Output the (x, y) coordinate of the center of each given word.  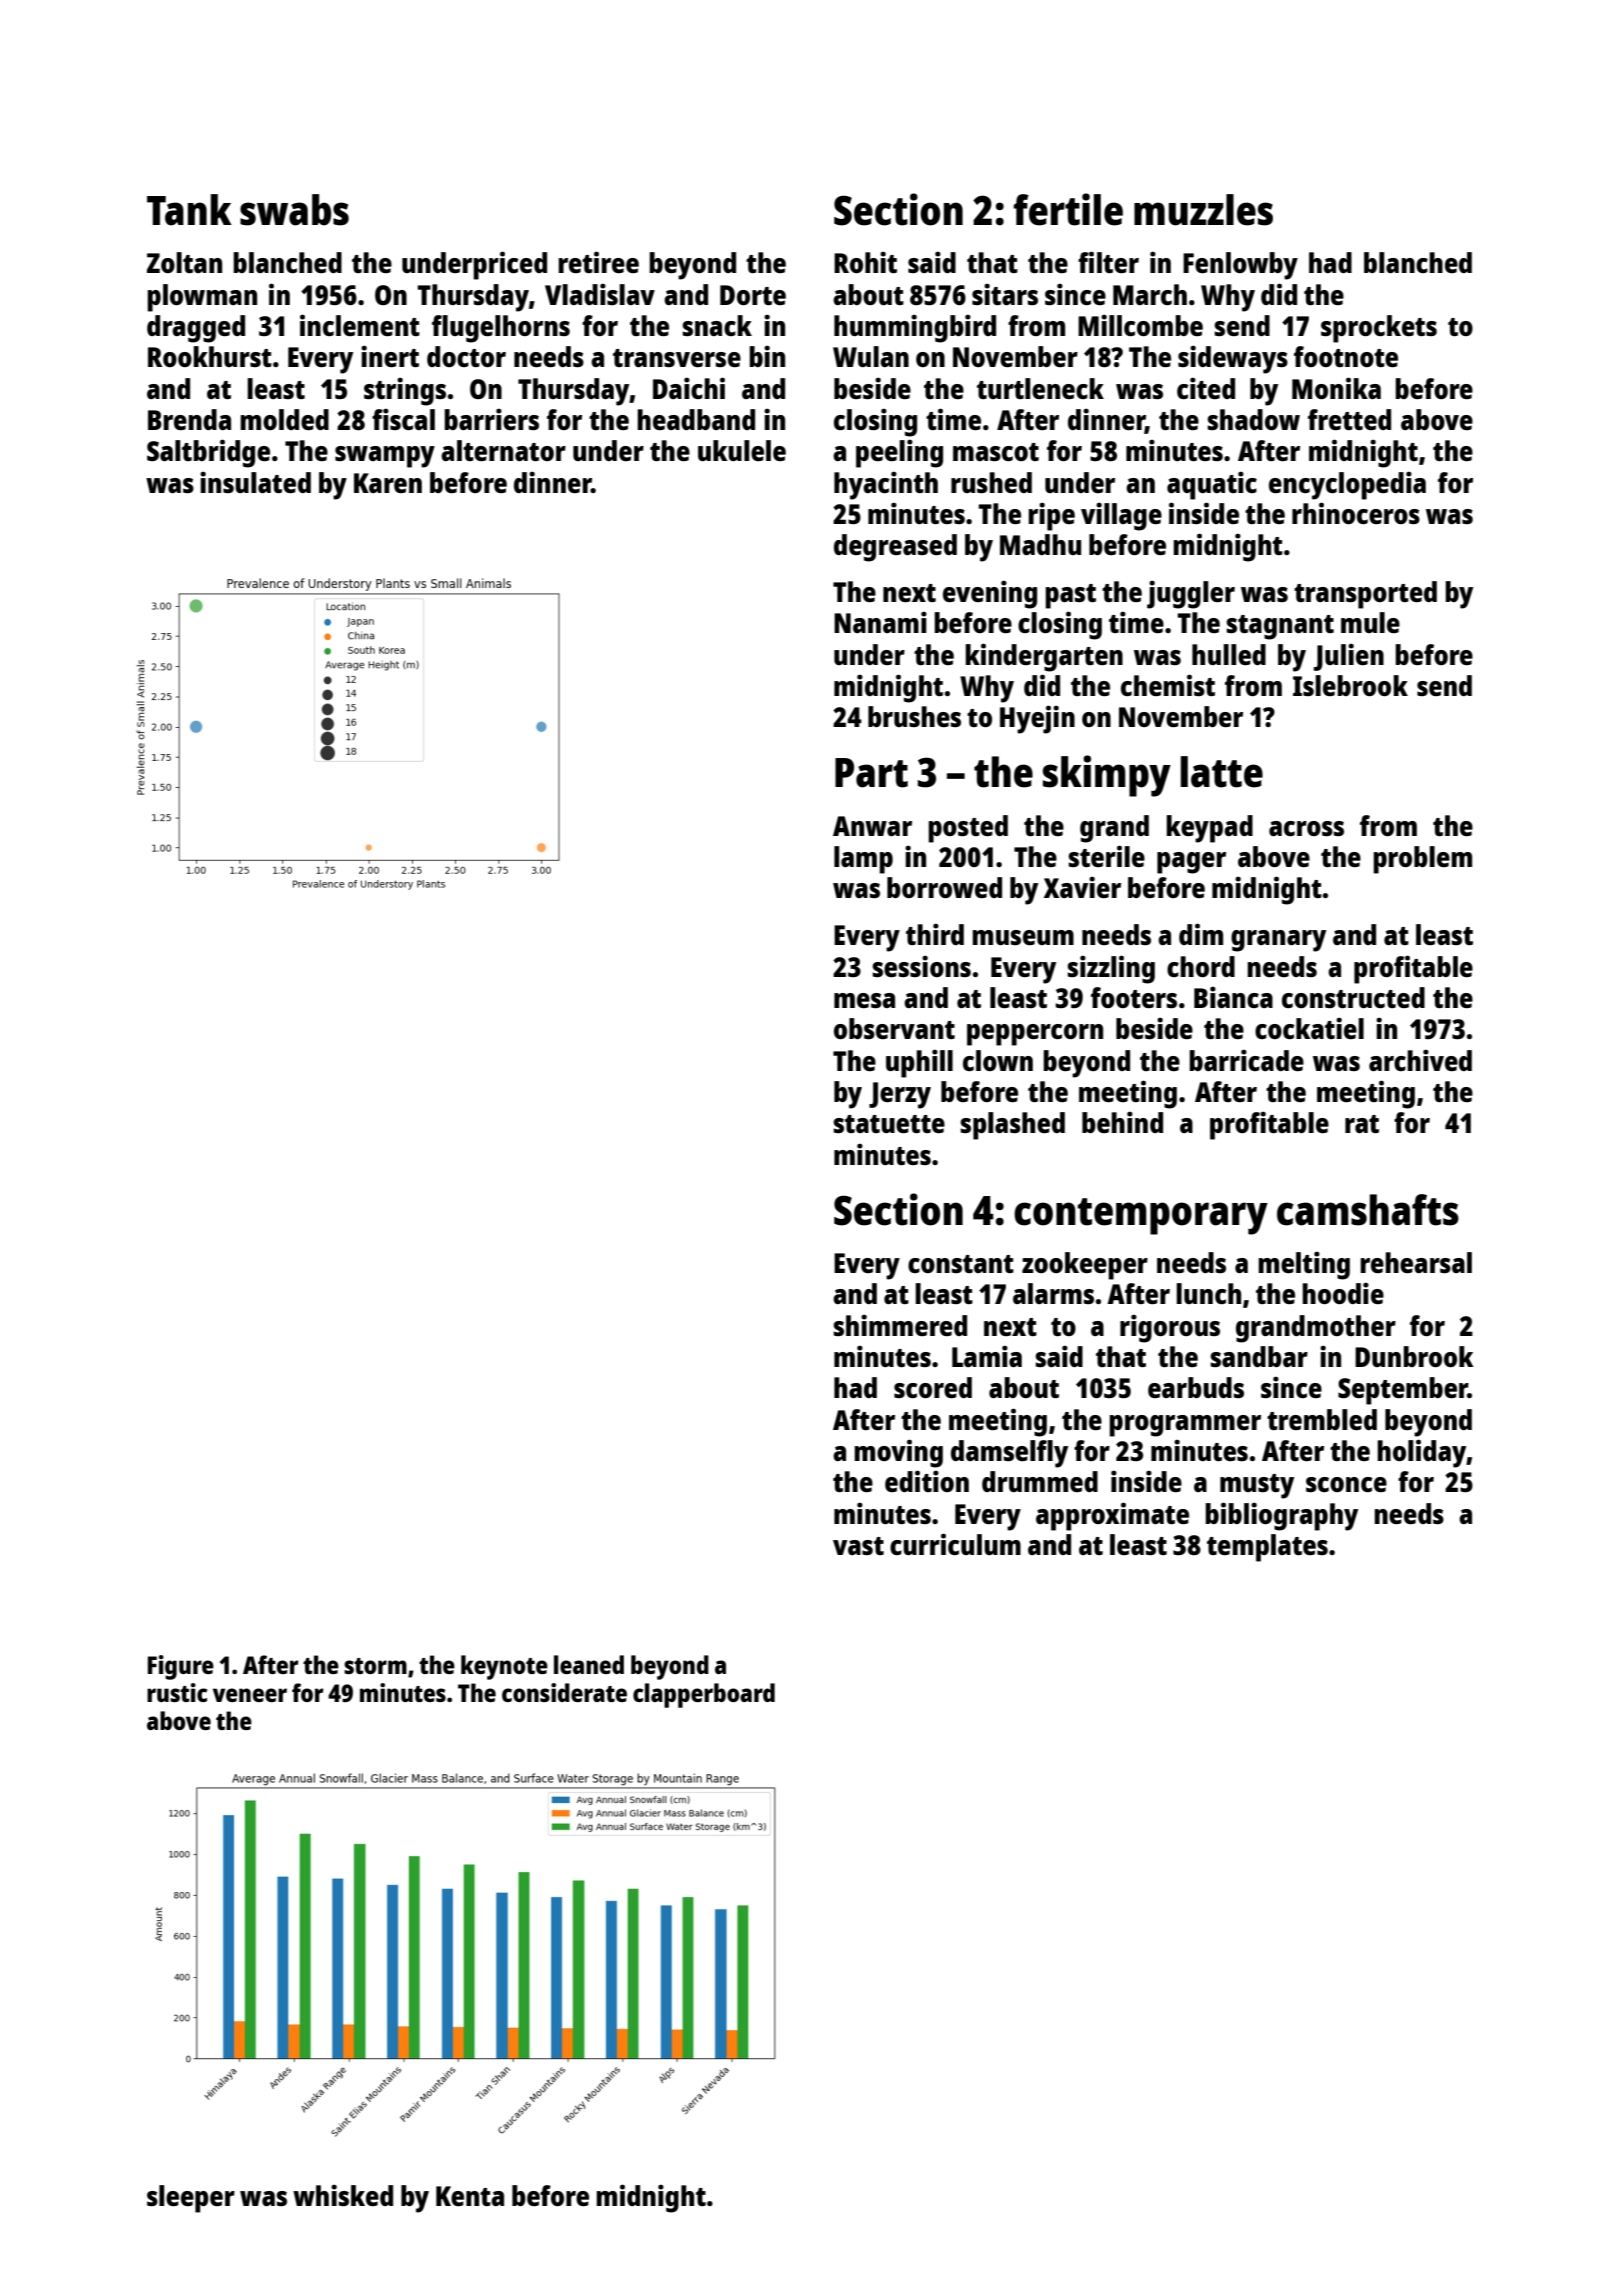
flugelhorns (501, 329)
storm (375, 1666)
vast (858, 1546)
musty (1257, 1486)
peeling (899, 453)
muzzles (1203, 210)
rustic (177, 1692)
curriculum (955, 1544)
